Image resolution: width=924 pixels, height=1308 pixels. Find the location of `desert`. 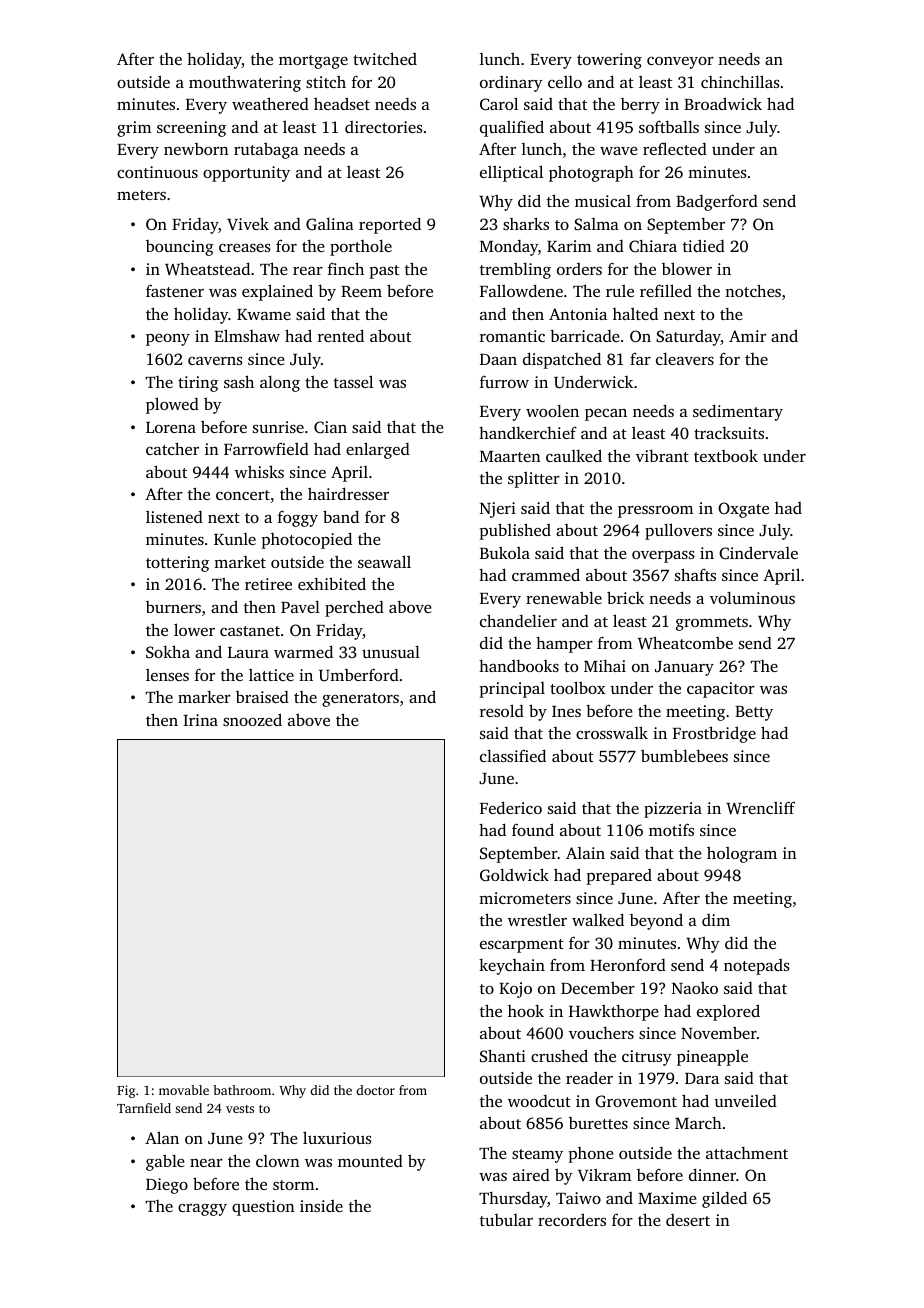

desert is located at coordinates (688, 1220).
